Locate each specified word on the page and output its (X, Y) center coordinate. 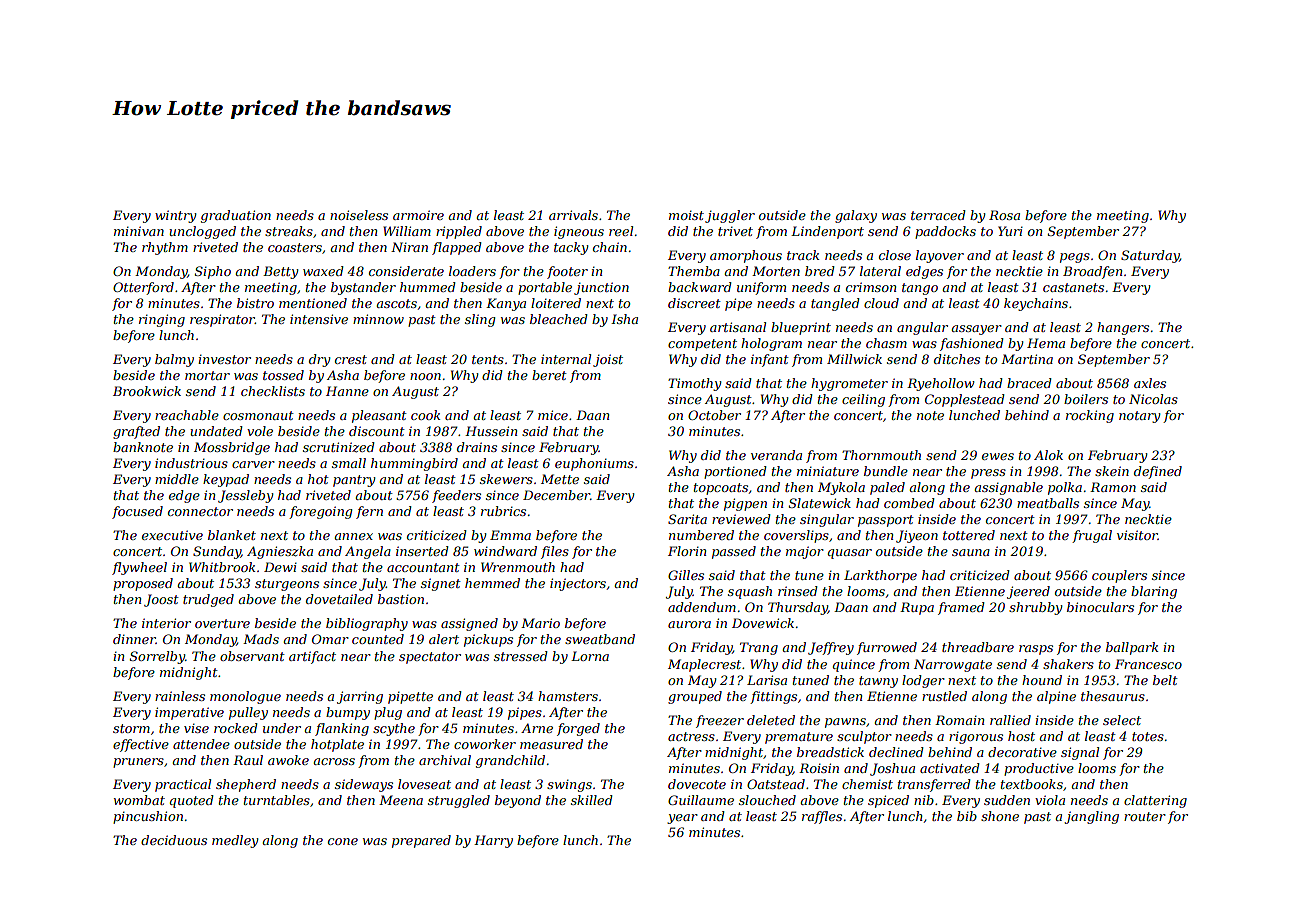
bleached (559, 319)
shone (1000, 816)
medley (235, 841)
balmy (174, 360)
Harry (493, 841)
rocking (1090, 416)
